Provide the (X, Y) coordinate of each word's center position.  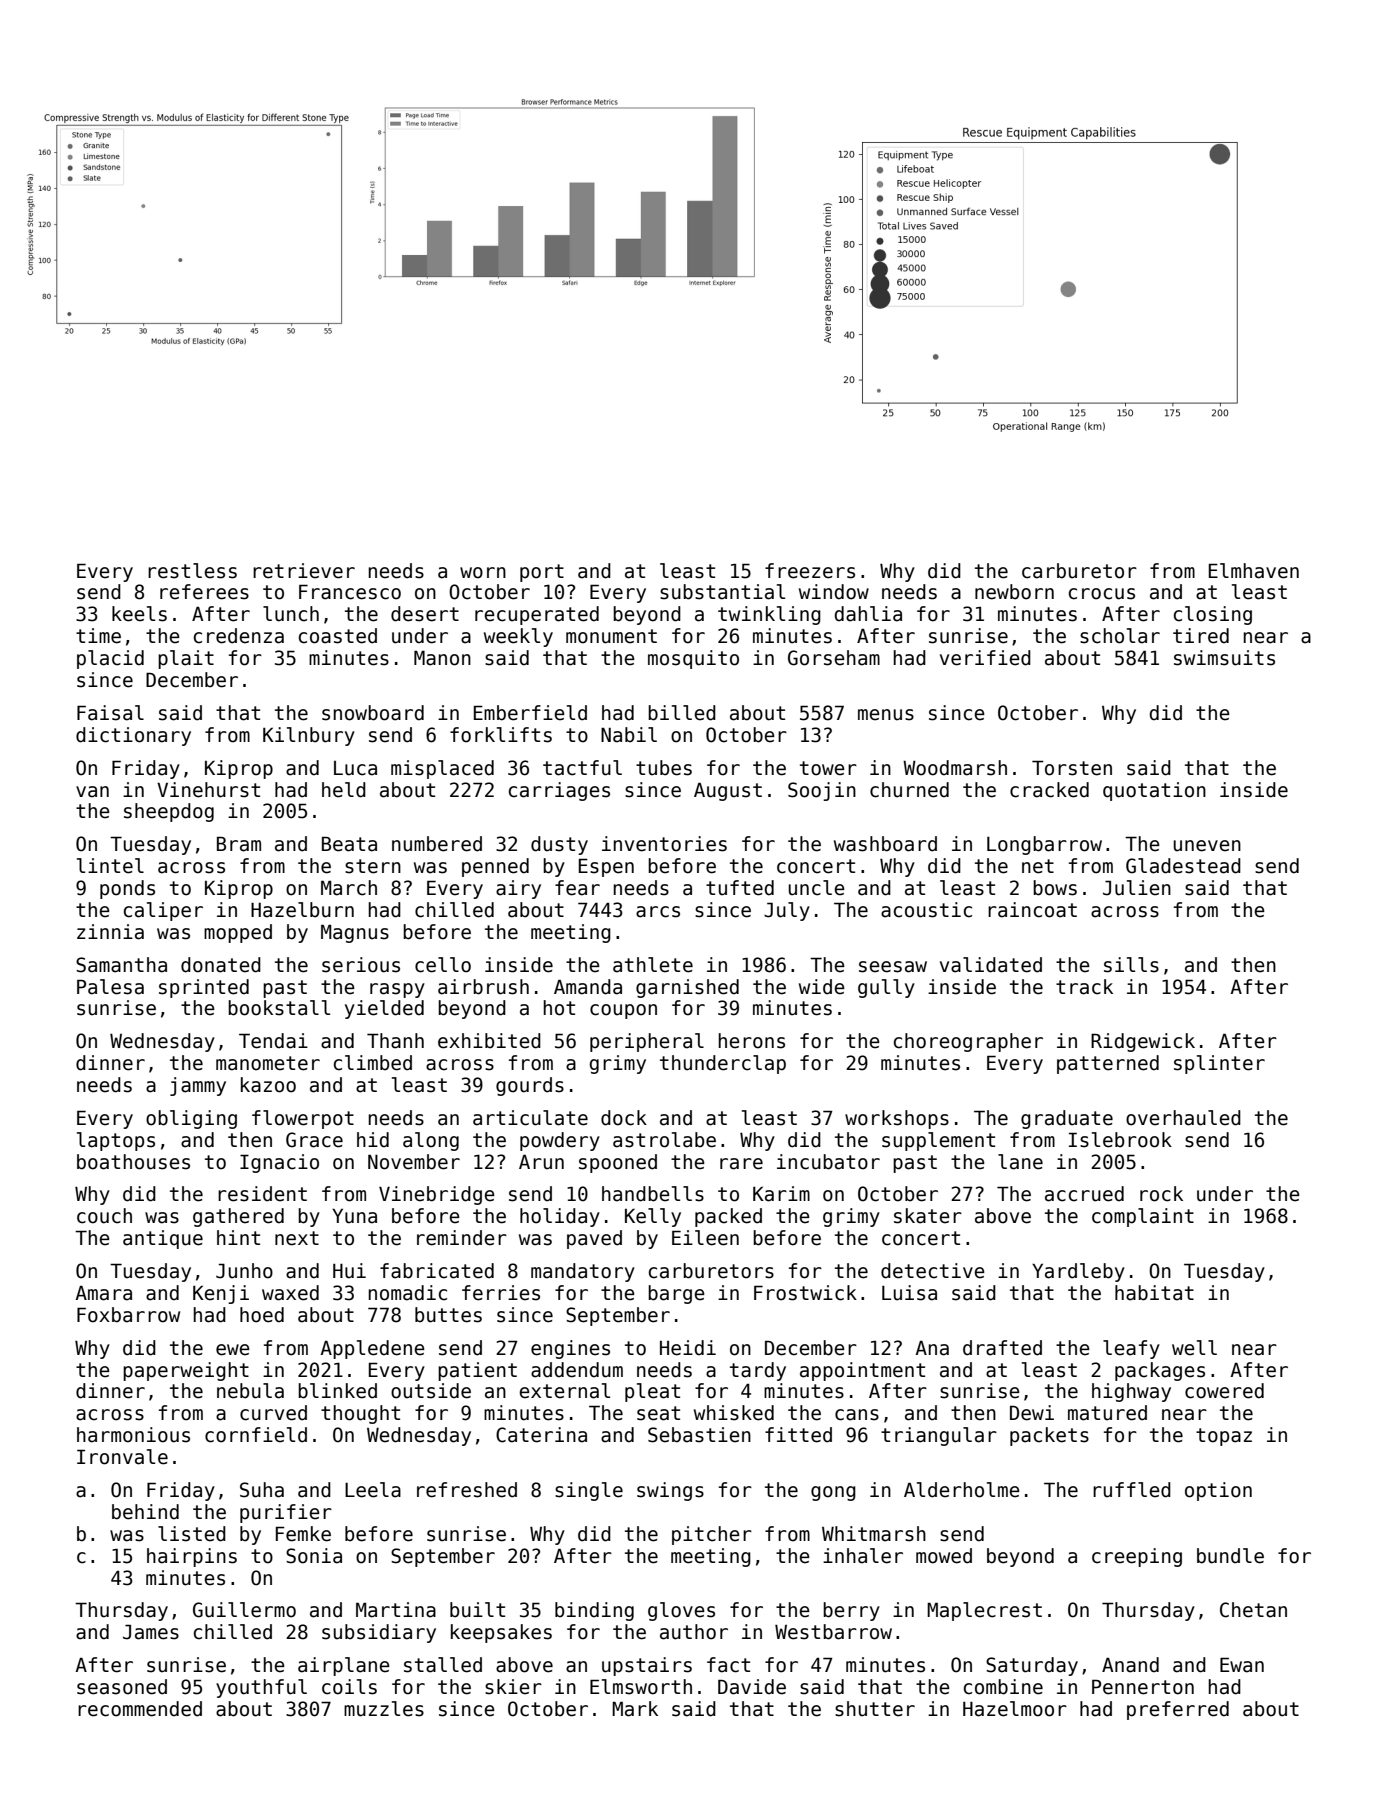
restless (192, 571)
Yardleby (1078, 1272)
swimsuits (1224, 658)
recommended (140, 1709)
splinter (1219, 1064)
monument (611, 636)
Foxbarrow (128, 1315)
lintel (110, 866)
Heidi (688, 1348)
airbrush (483, 987)
